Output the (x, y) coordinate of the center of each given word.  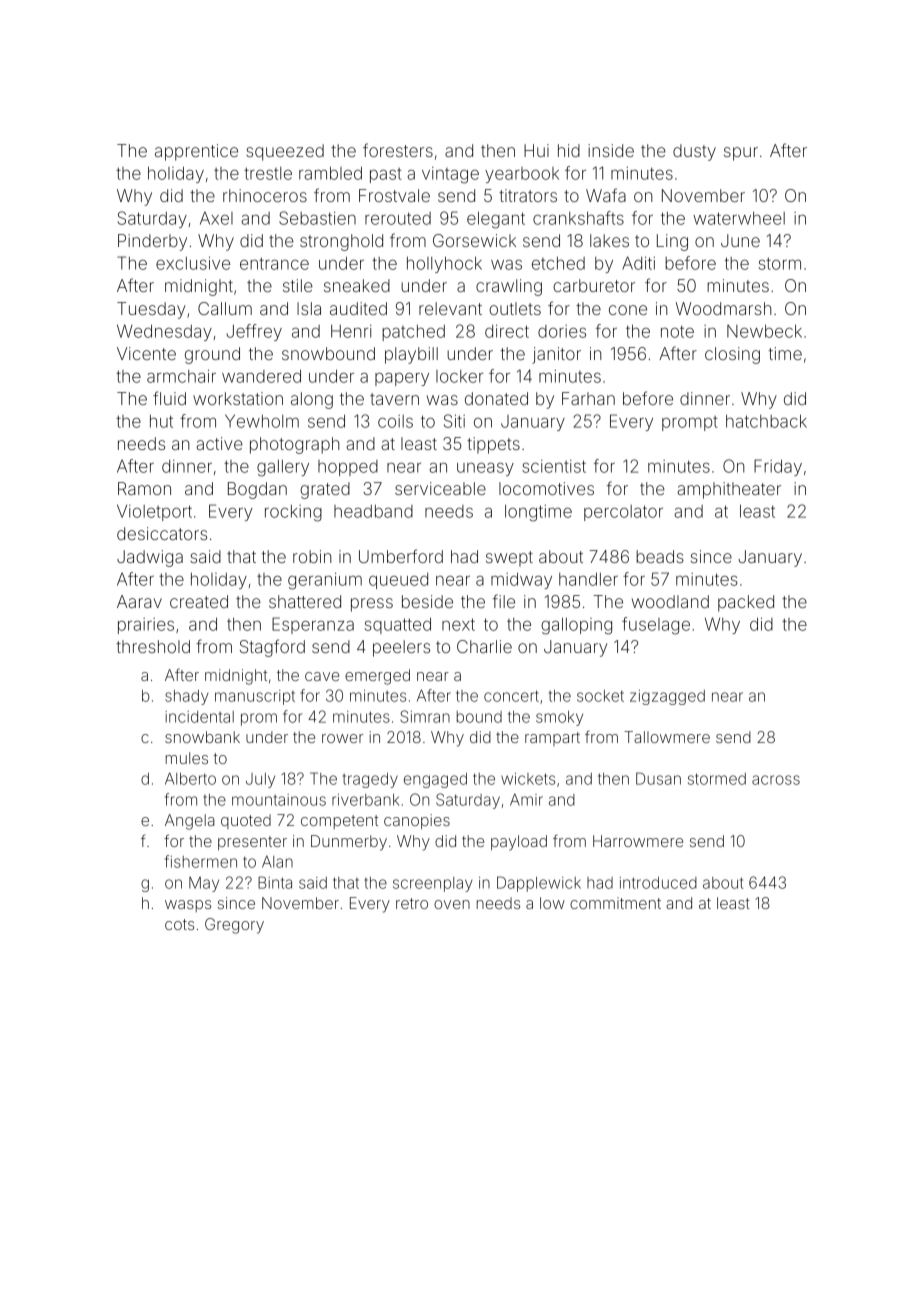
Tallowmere (667, 737)
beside (427, 601)
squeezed (285, 152)
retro (412, 903)
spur (741, 154)
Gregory (234, 926)
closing (732, 355)
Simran (425, 716)
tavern (394, 399)
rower (342, 738)
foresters (398, 150)
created (199, 601)
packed (746, 603)
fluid (169, 398)
